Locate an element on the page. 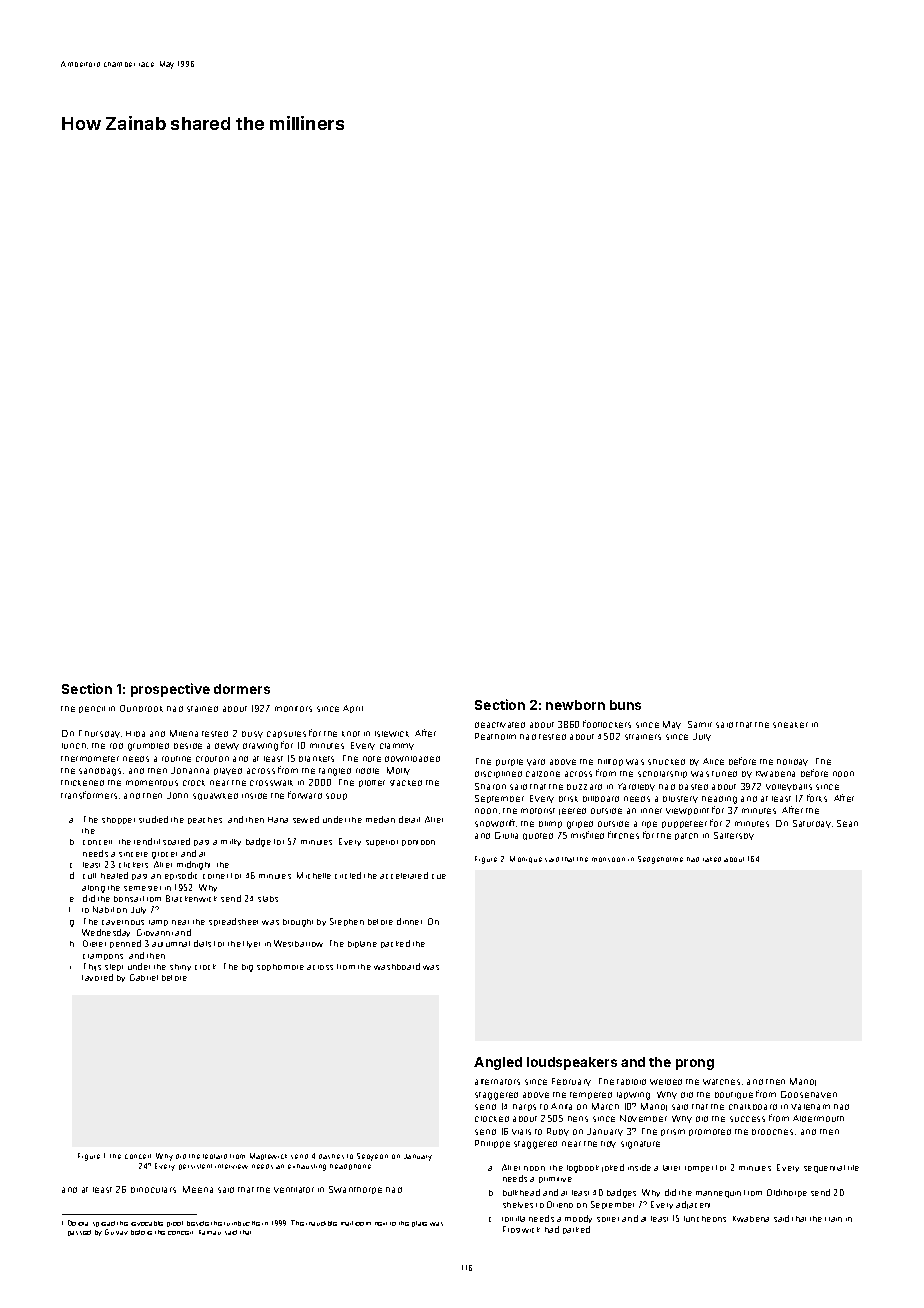 The image size is (924, 1308). prospective is located at coordinates (170, 690).
